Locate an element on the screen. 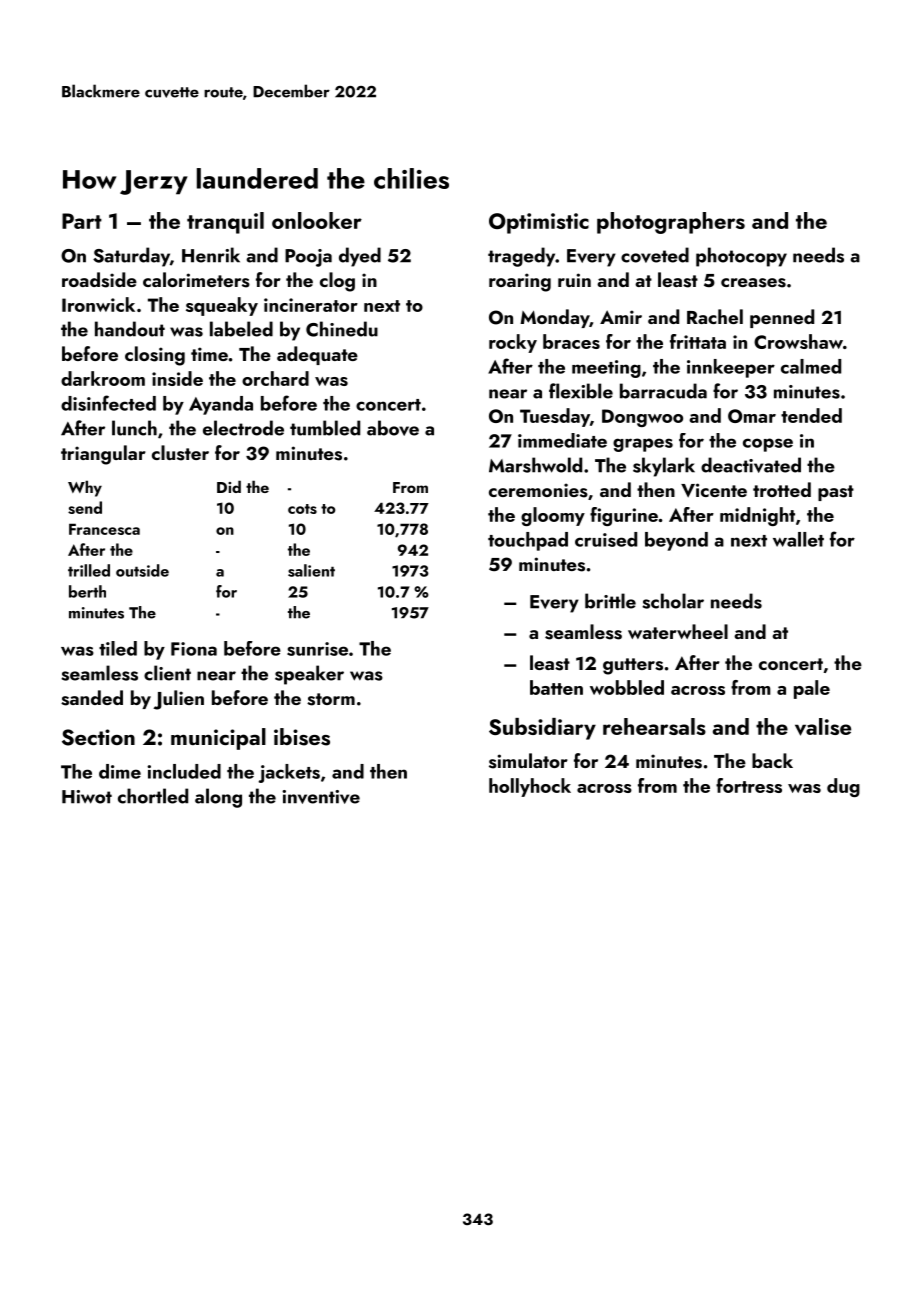 The image size is (924, 1311). scholar is located at coordinates (673, 601).
